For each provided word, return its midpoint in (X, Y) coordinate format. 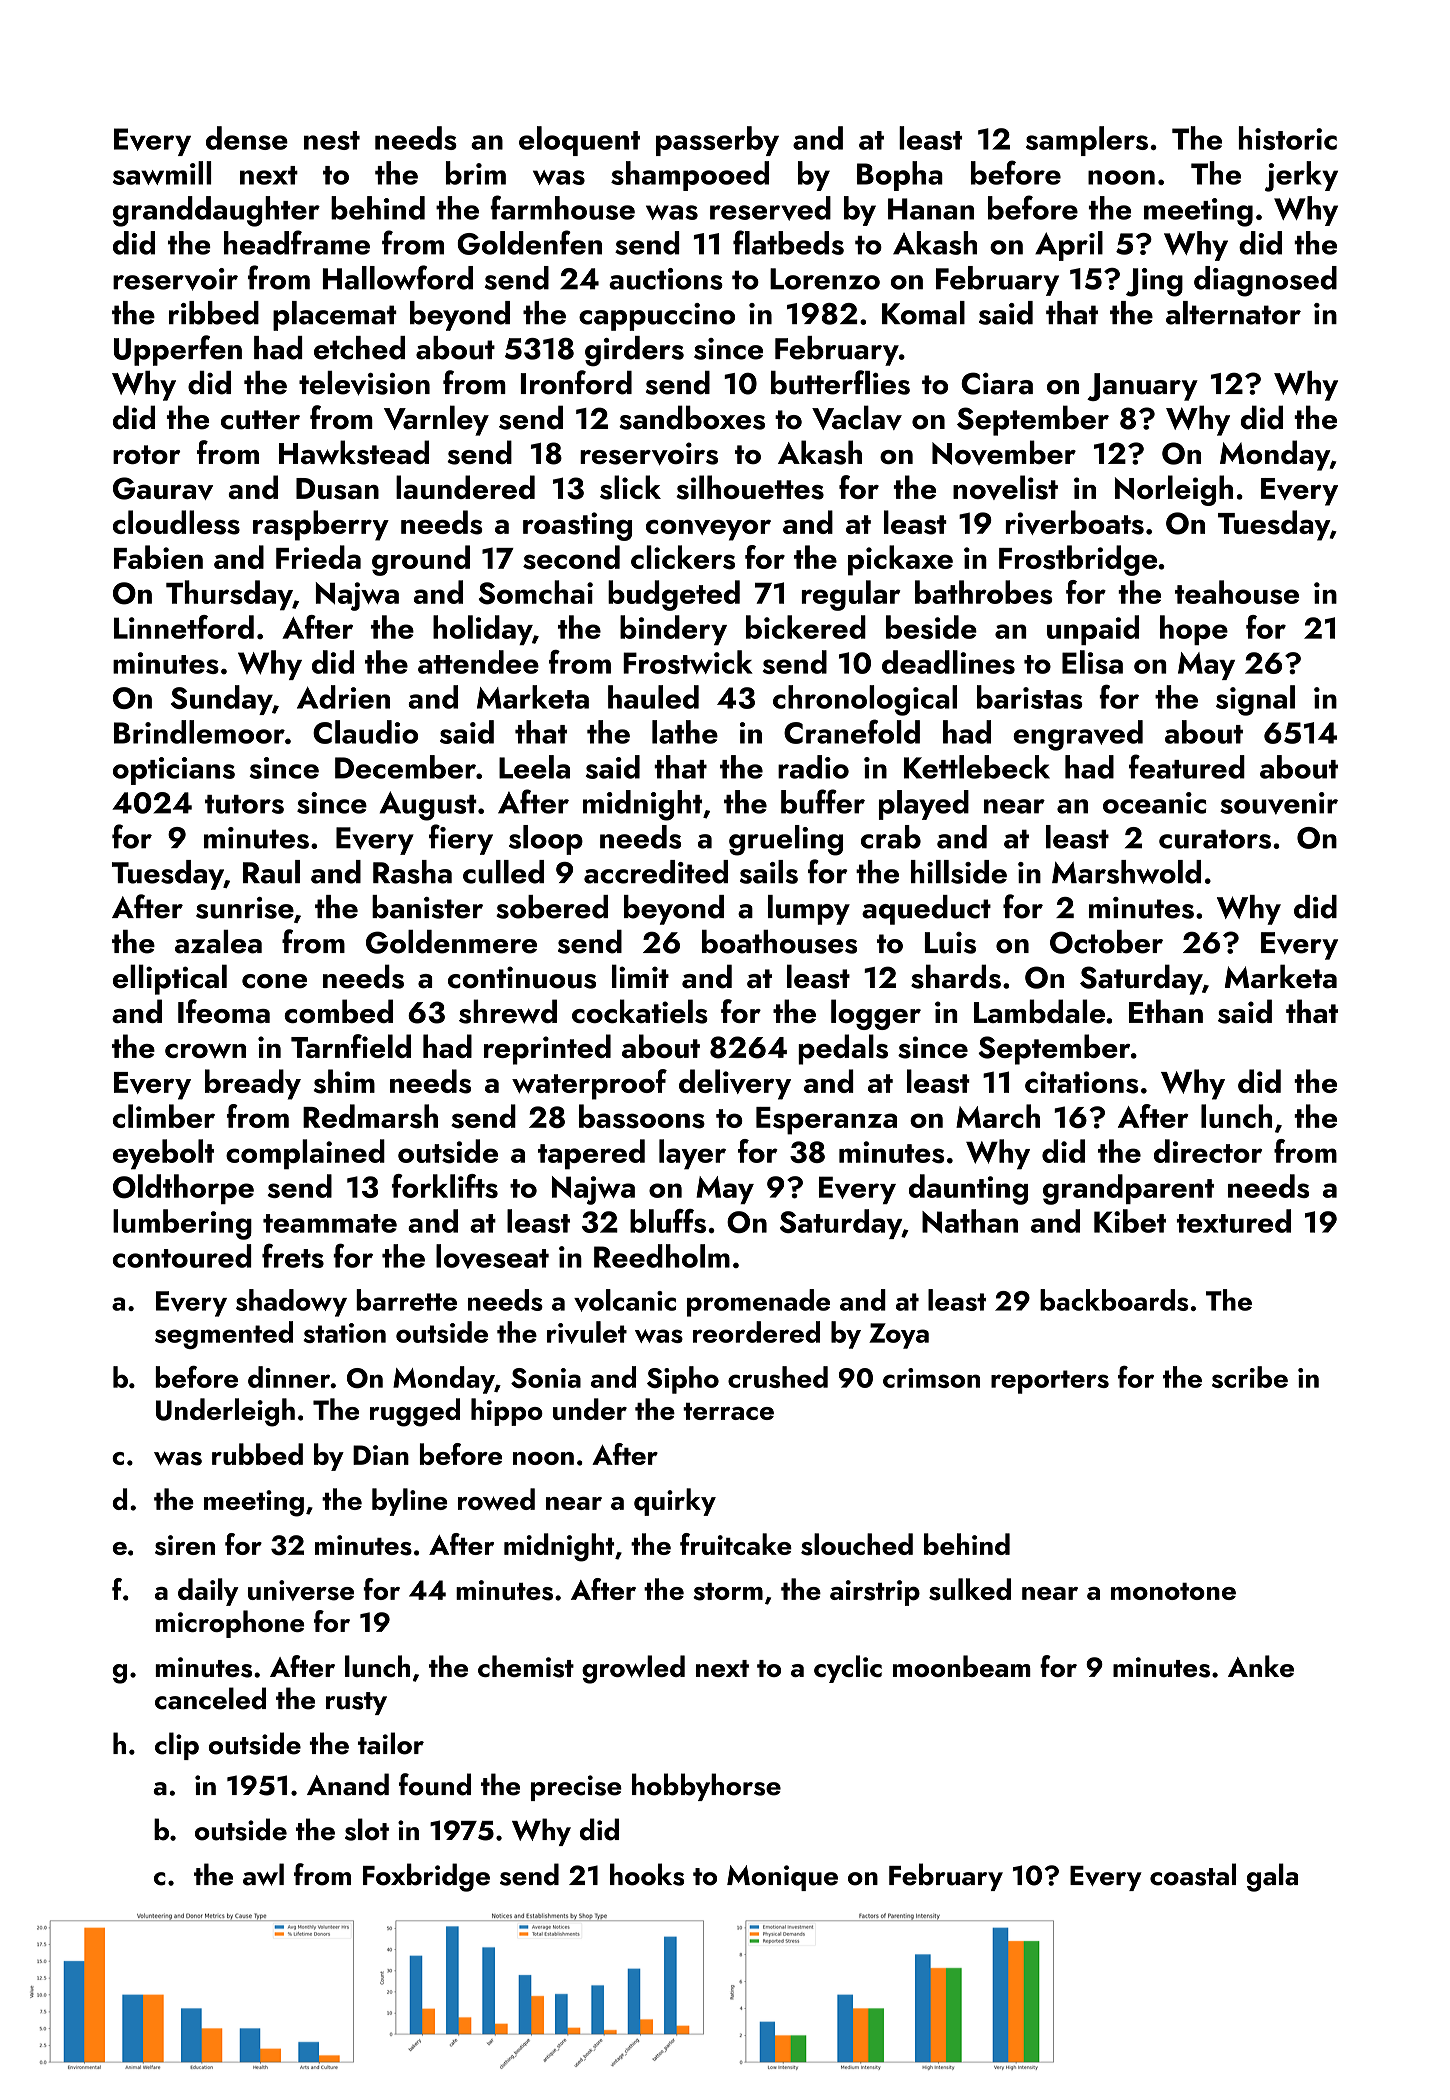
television (364, 383)
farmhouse (562, 207)
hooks (647, 1874)
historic (1288, 138)
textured (1234, 1221)
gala (1272, 1877)
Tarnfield (351, 1046)
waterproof (589, 1084)
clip (177, 1746)
